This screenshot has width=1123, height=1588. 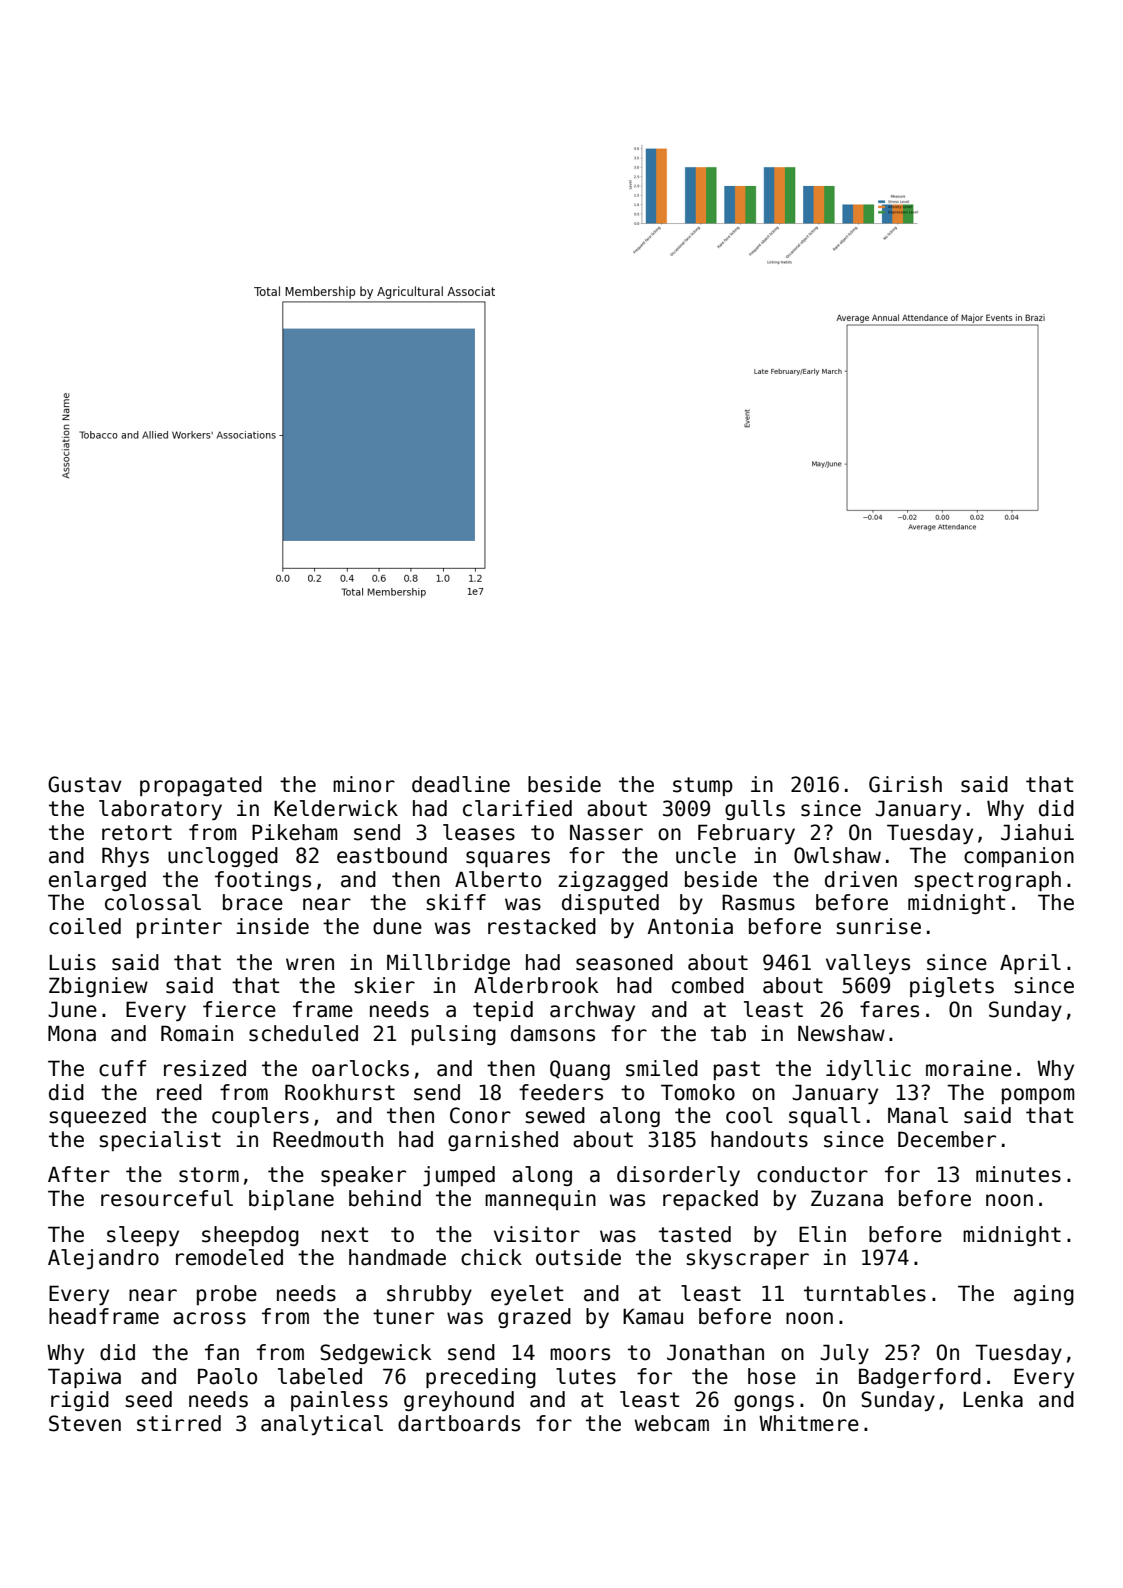 I want to click on Mona, so click(x=72, y=1033).
